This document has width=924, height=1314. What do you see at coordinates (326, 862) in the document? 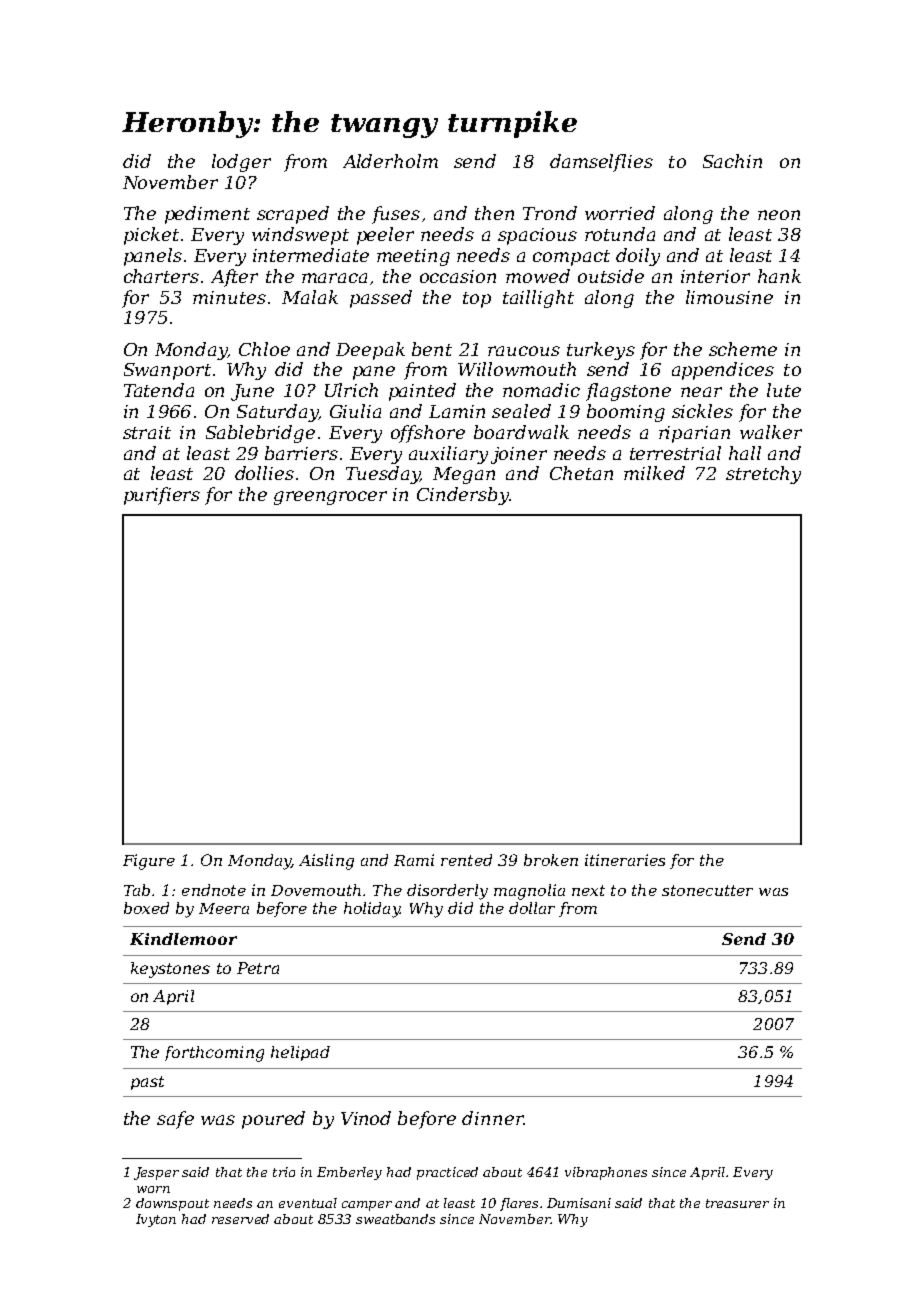
I see `Aisling` at bounding box center [326, 862].
